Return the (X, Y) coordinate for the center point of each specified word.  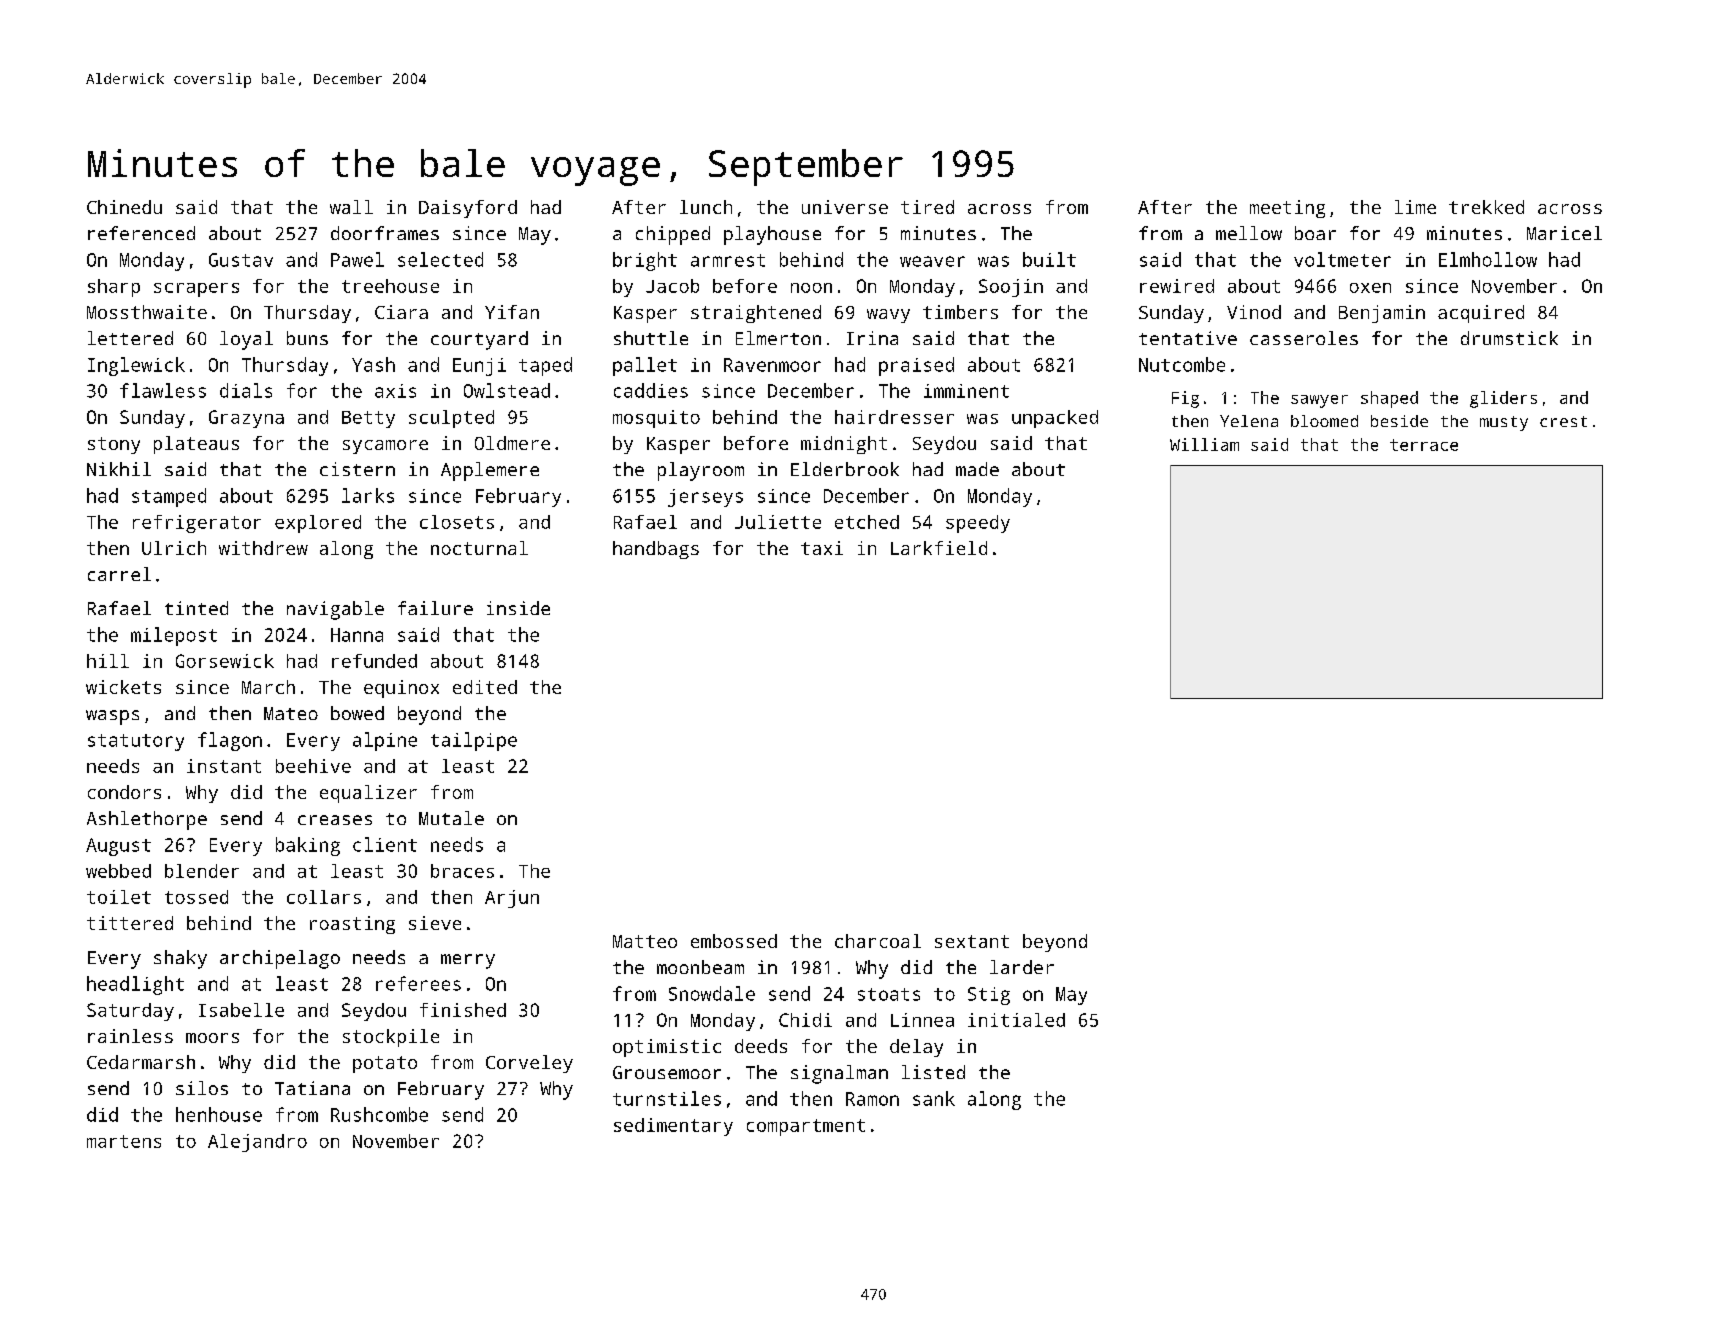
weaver (932, 261)
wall (351, 207)
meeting (1287, 209)
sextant (972, 941)
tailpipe (474, 741)
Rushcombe (379, 1114)
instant (224, 766)
